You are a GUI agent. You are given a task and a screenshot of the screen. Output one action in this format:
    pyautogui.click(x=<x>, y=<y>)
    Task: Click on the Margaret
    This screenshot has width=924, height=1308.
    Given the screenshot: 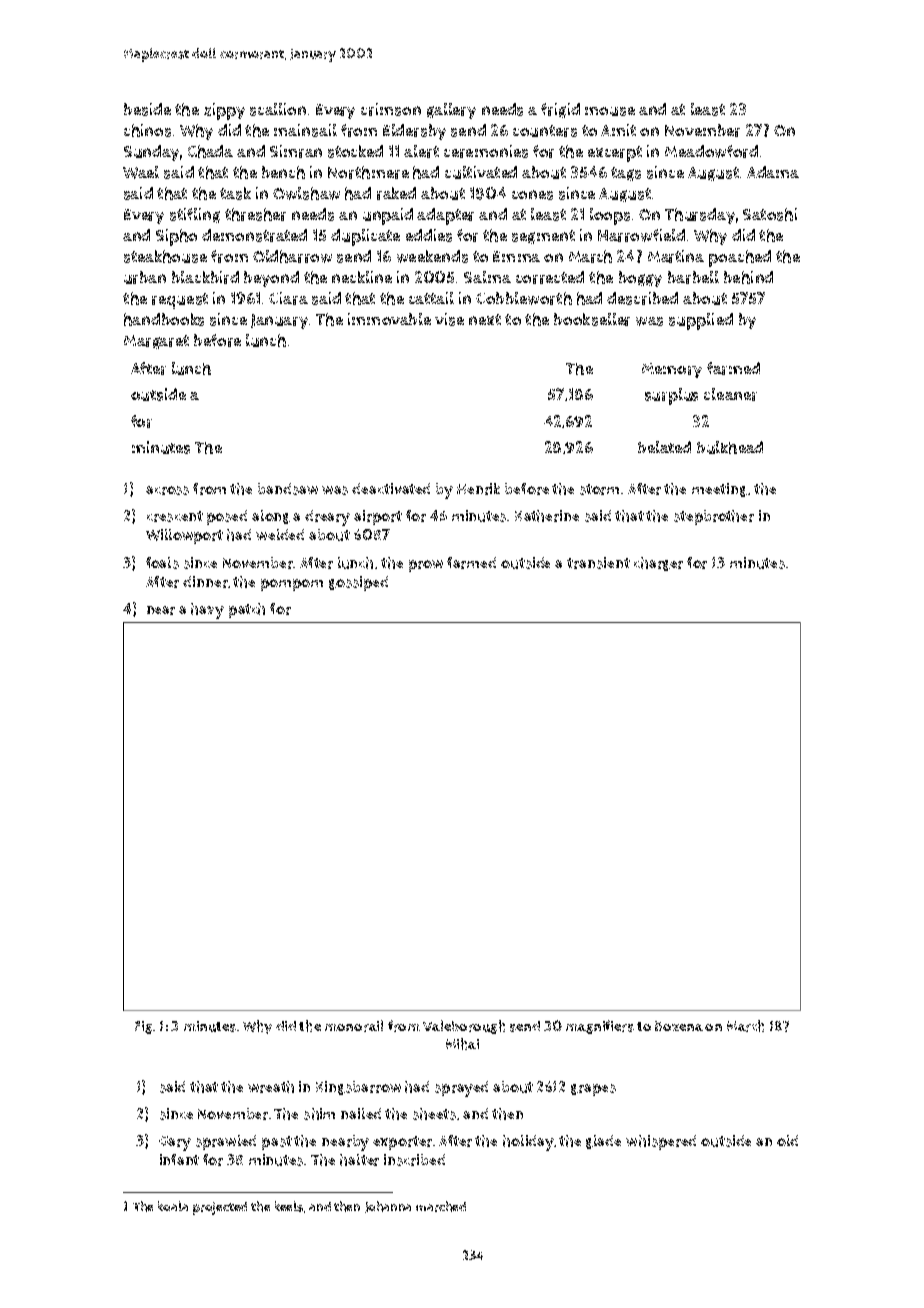 What is the action you would take?
    pyautogui.click(x=156, y=342)
